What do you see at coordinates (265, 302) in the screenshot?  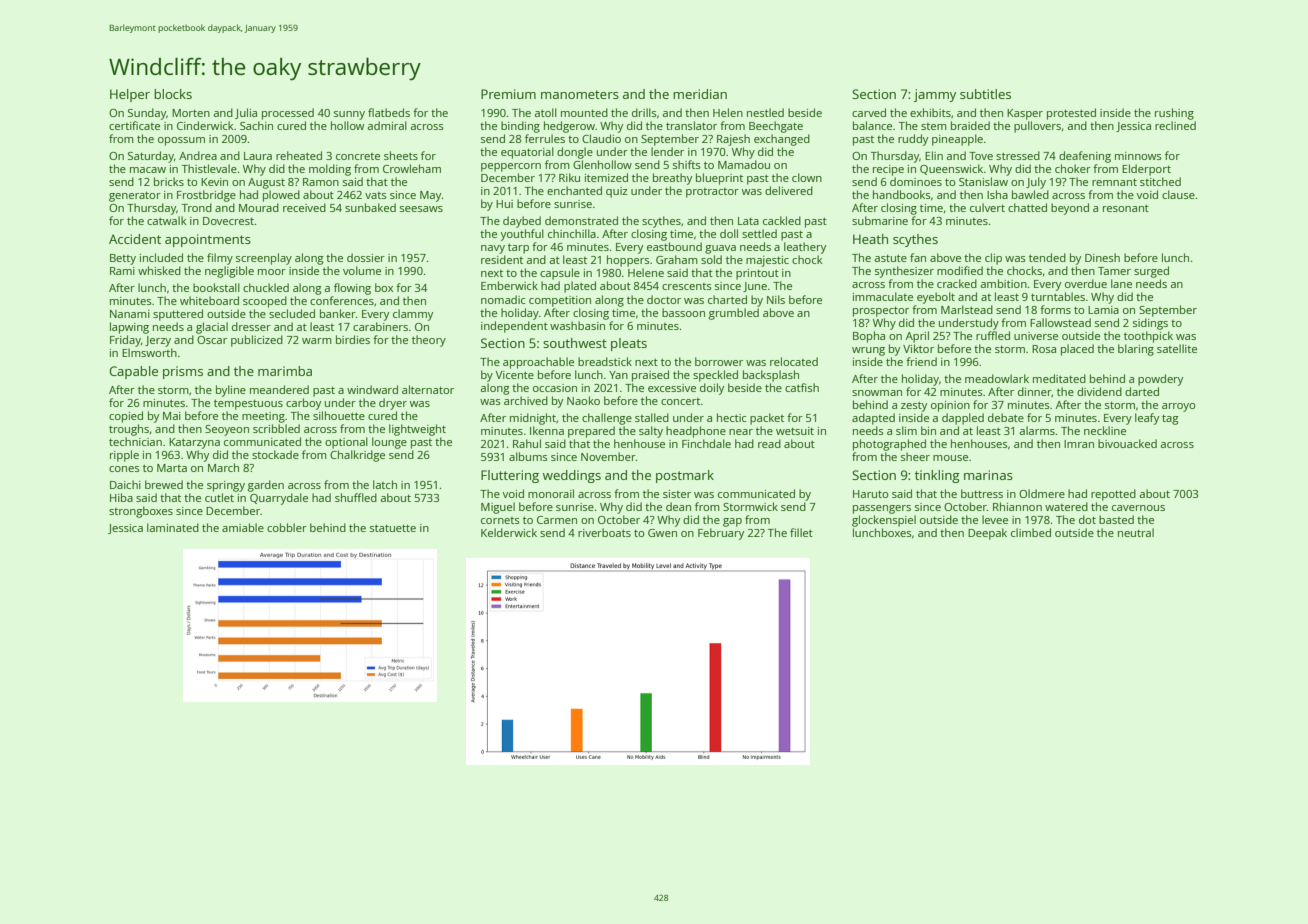 I see `scooped` at bounding box center [265, 302].
